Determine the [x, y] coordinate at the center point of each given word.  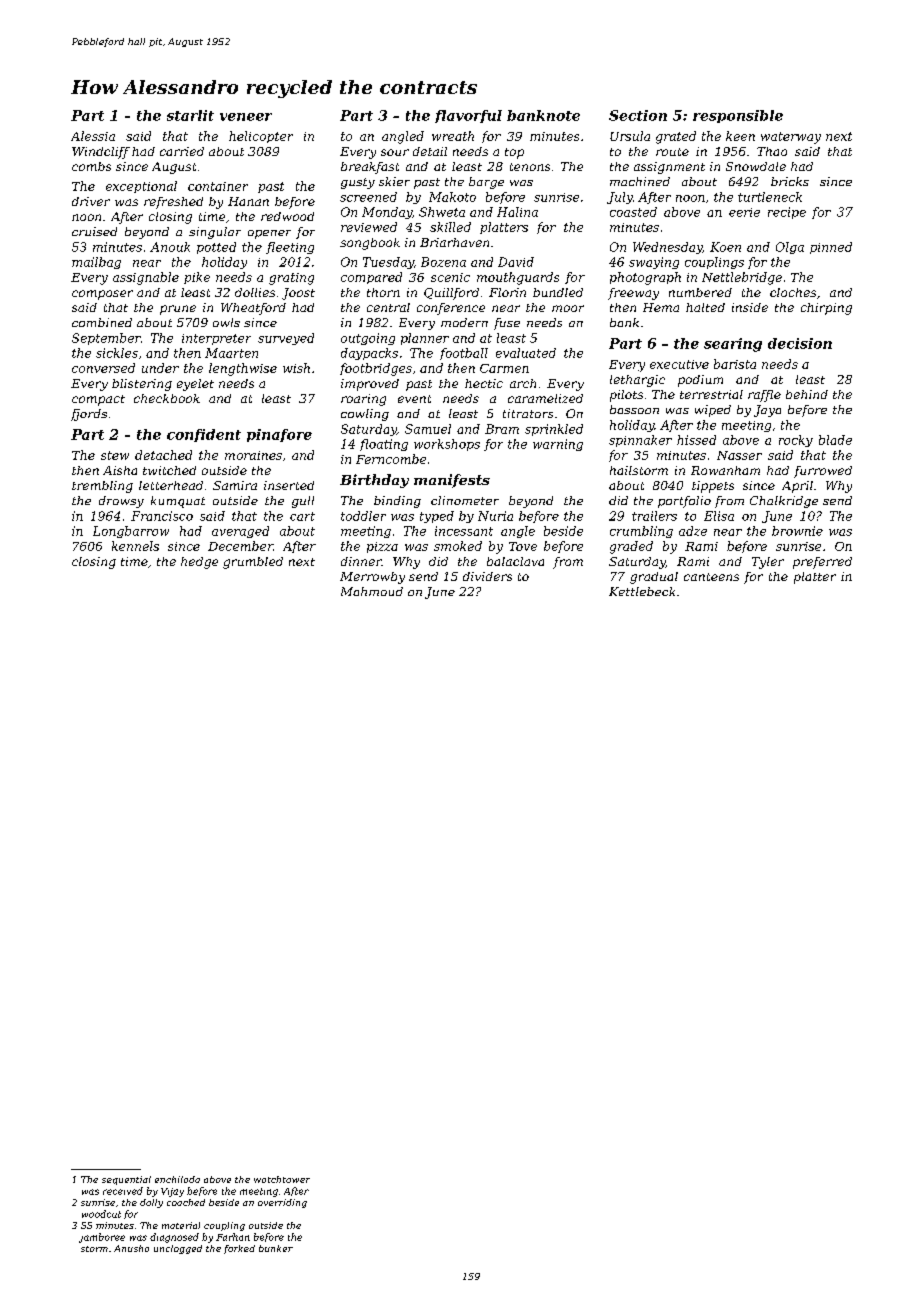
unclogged [178, 1249]
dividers [487, 576]
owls [226, 322]
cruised [94, 231]
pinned [831, 248]
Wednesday [667, 248]
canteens [711, 577]
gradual [654, 578]
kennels [135, 546]
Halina [517, 212]
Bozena [443, 262]
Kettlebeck [642, 591]
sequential [126, 1180]
